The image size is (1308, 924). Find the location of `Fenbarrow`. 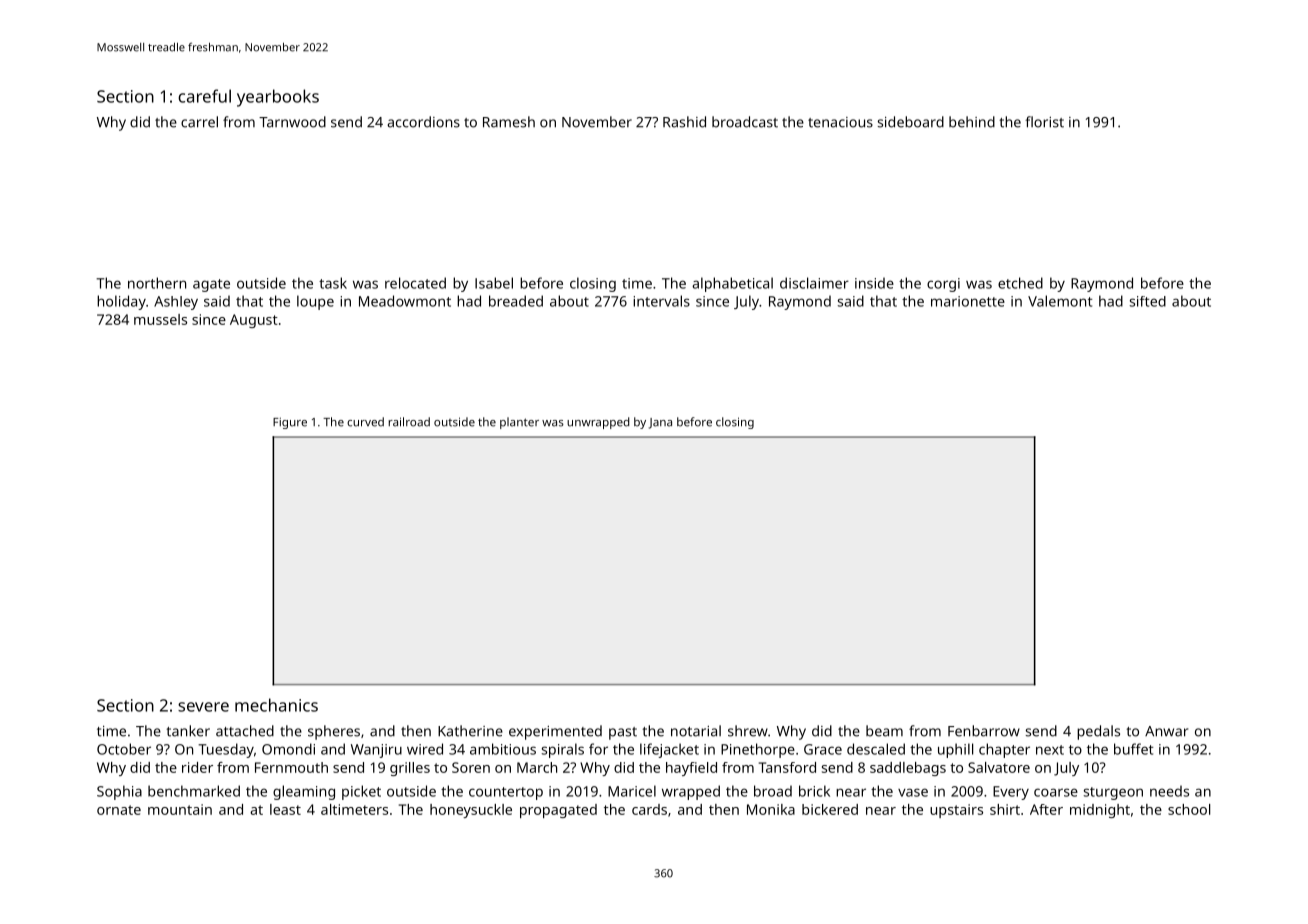

Fenbarrow is located at coordinates (984, 731).
